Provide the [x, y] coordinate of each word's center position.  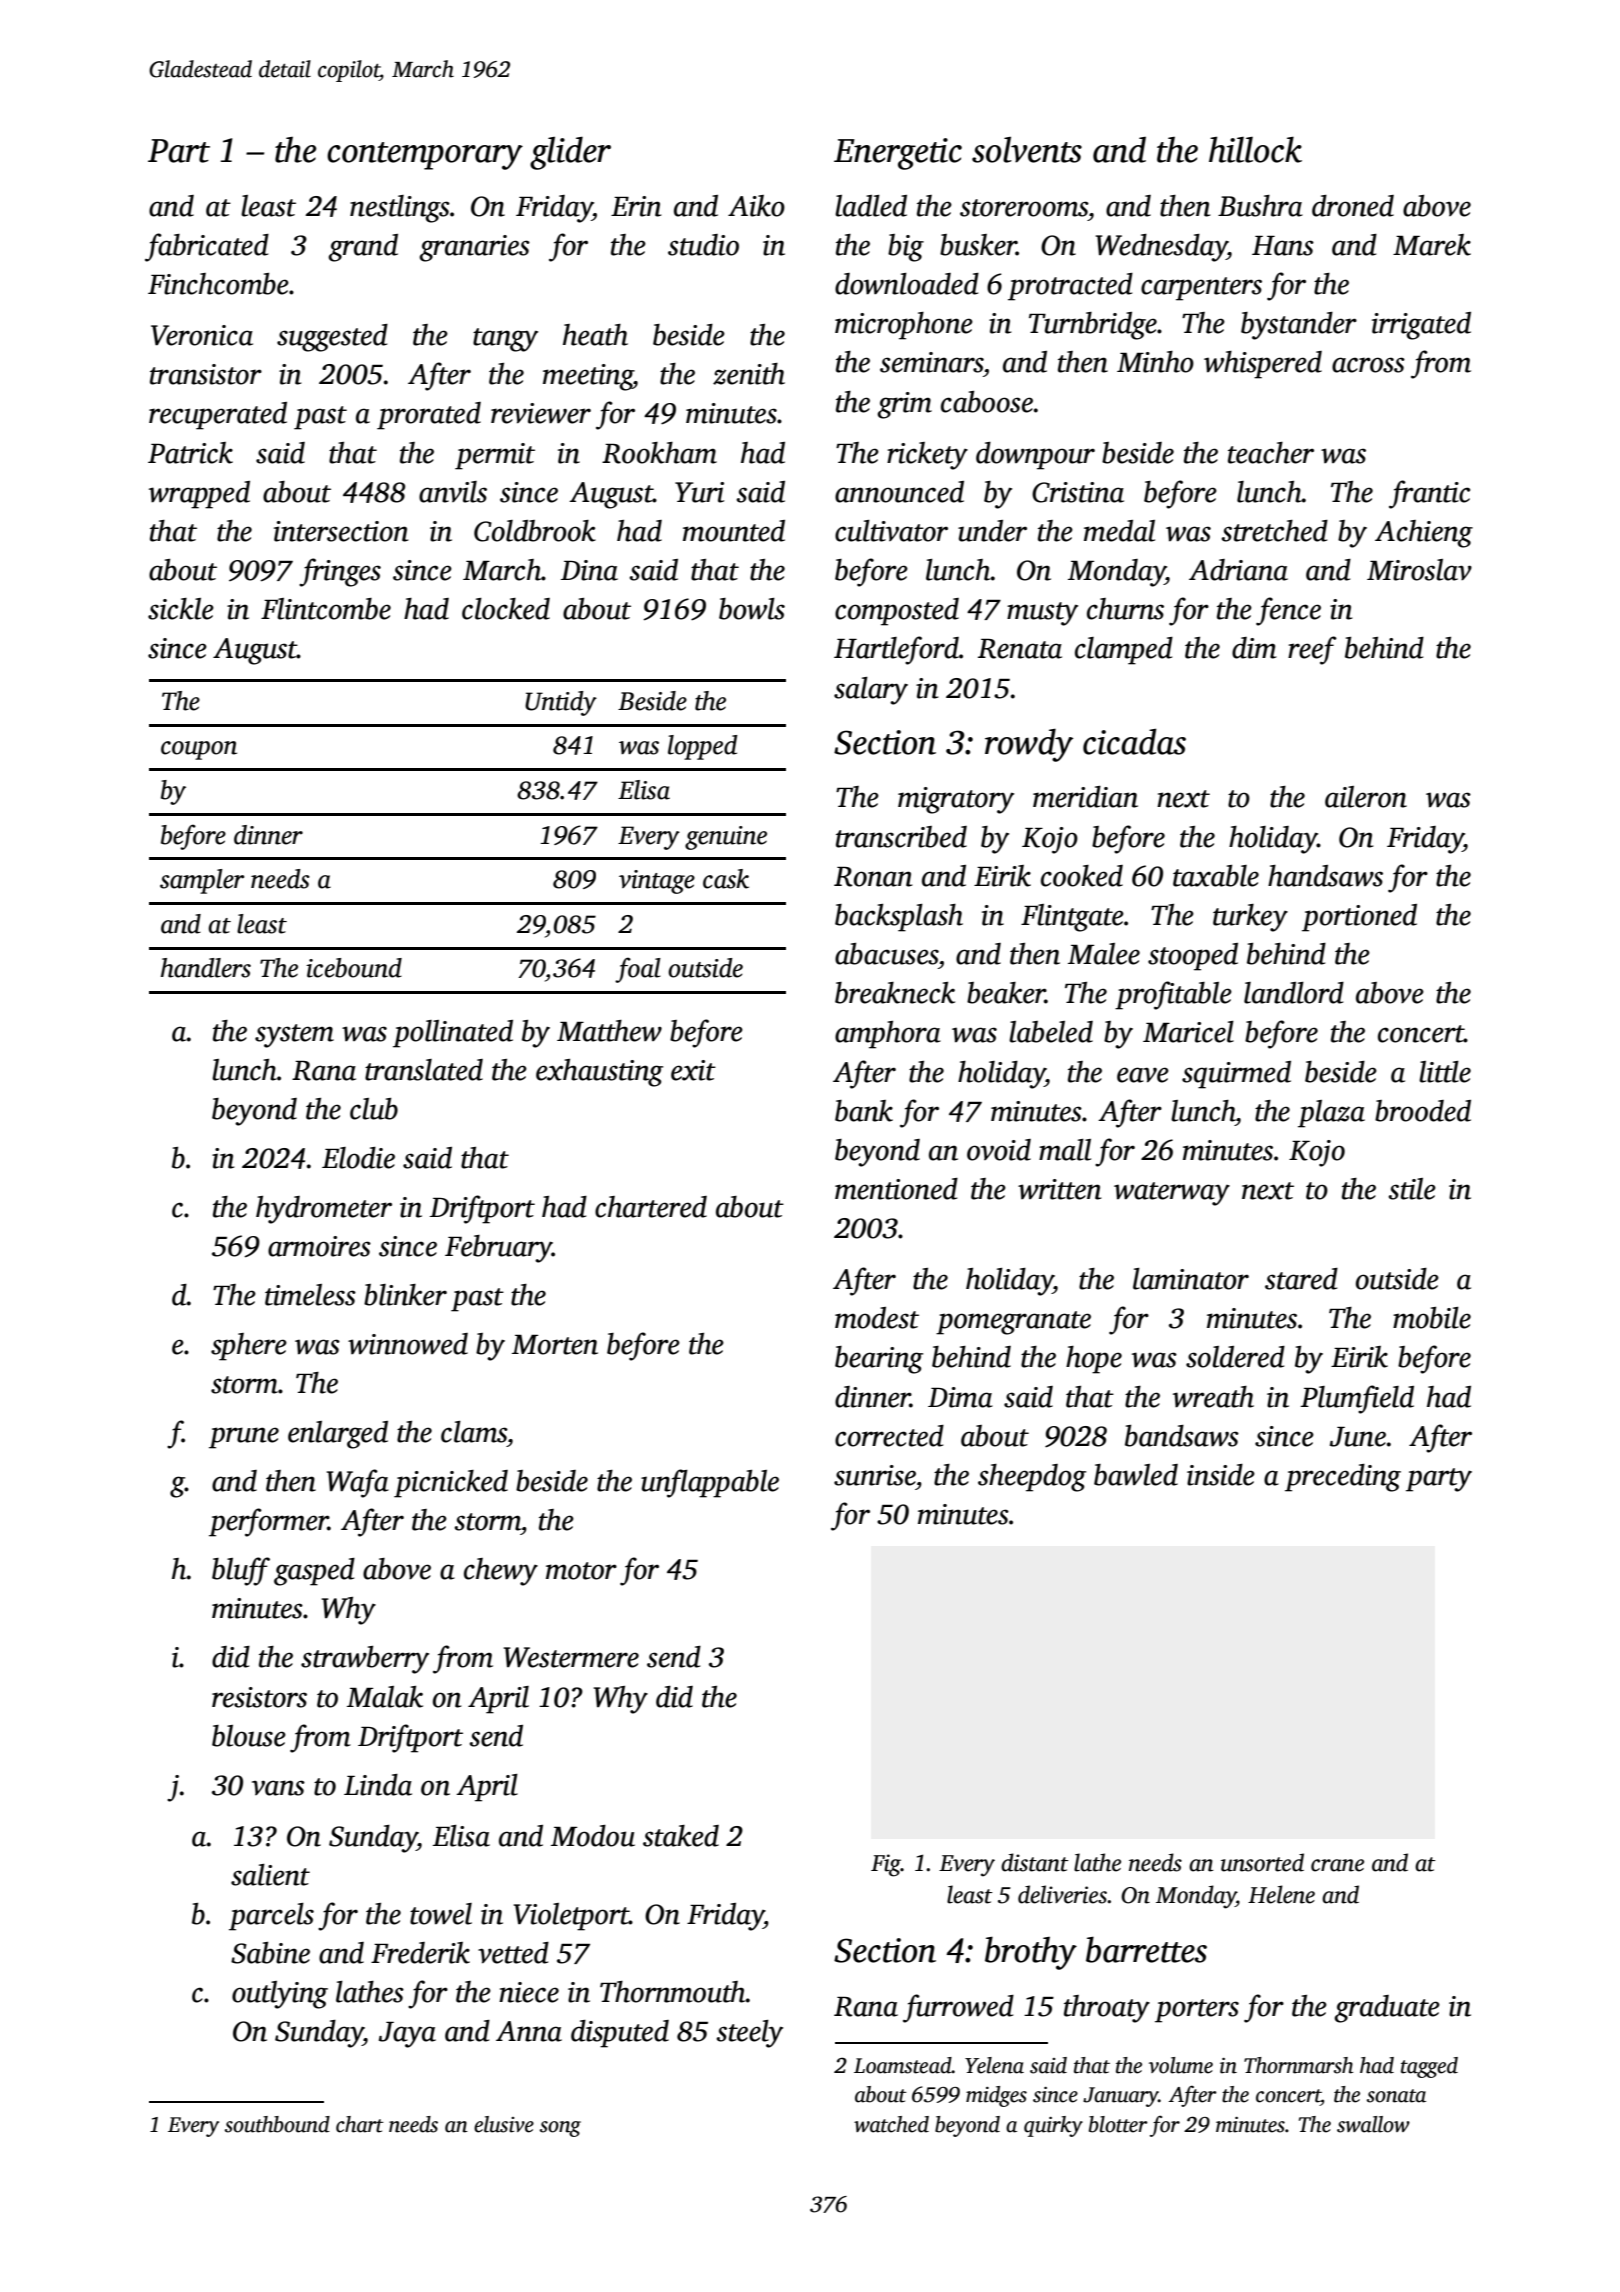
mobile [1432, 1318]
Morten [555, 1345]
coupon [199, 750]
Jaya [407, 2035]
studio [703, 245]
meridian [1085, 797]
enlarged [338, 1435]
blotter [1118, 2124]
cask [726, 879]
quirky [1053, 2126]
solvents [1027, 150]
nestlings [400, 209]
